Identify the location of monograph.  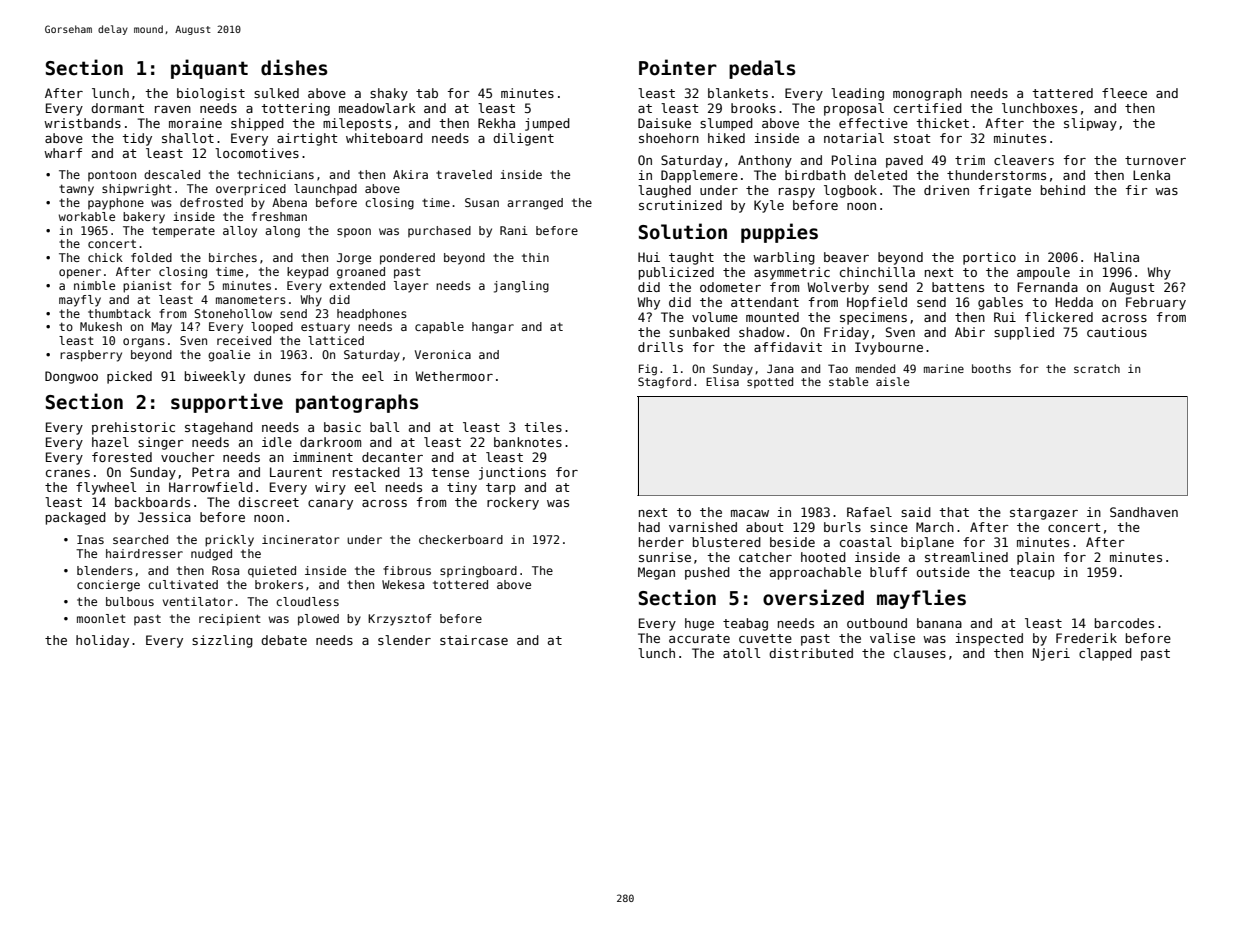
(927, 94).
